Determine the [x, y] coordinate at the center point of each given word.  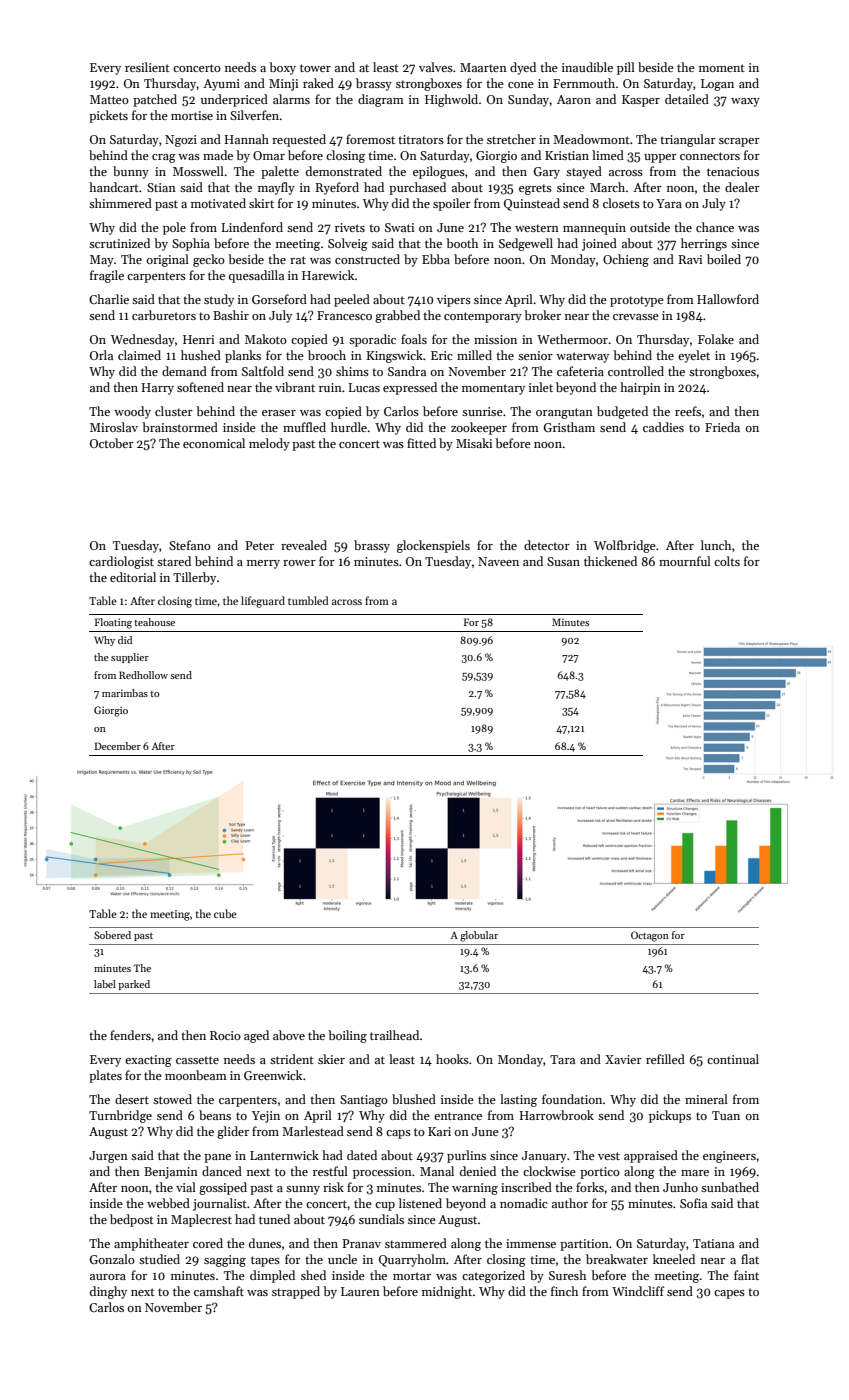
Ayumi [221, 85]
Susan [563, 561]
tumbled [308, 600]
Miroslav [114, 427]
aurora [108, 1277]
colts [727, 561]
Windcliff [638, 1291]
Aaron [574, 99]
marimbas [125, 693]
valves [436, 67]
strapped [296, 1292]
